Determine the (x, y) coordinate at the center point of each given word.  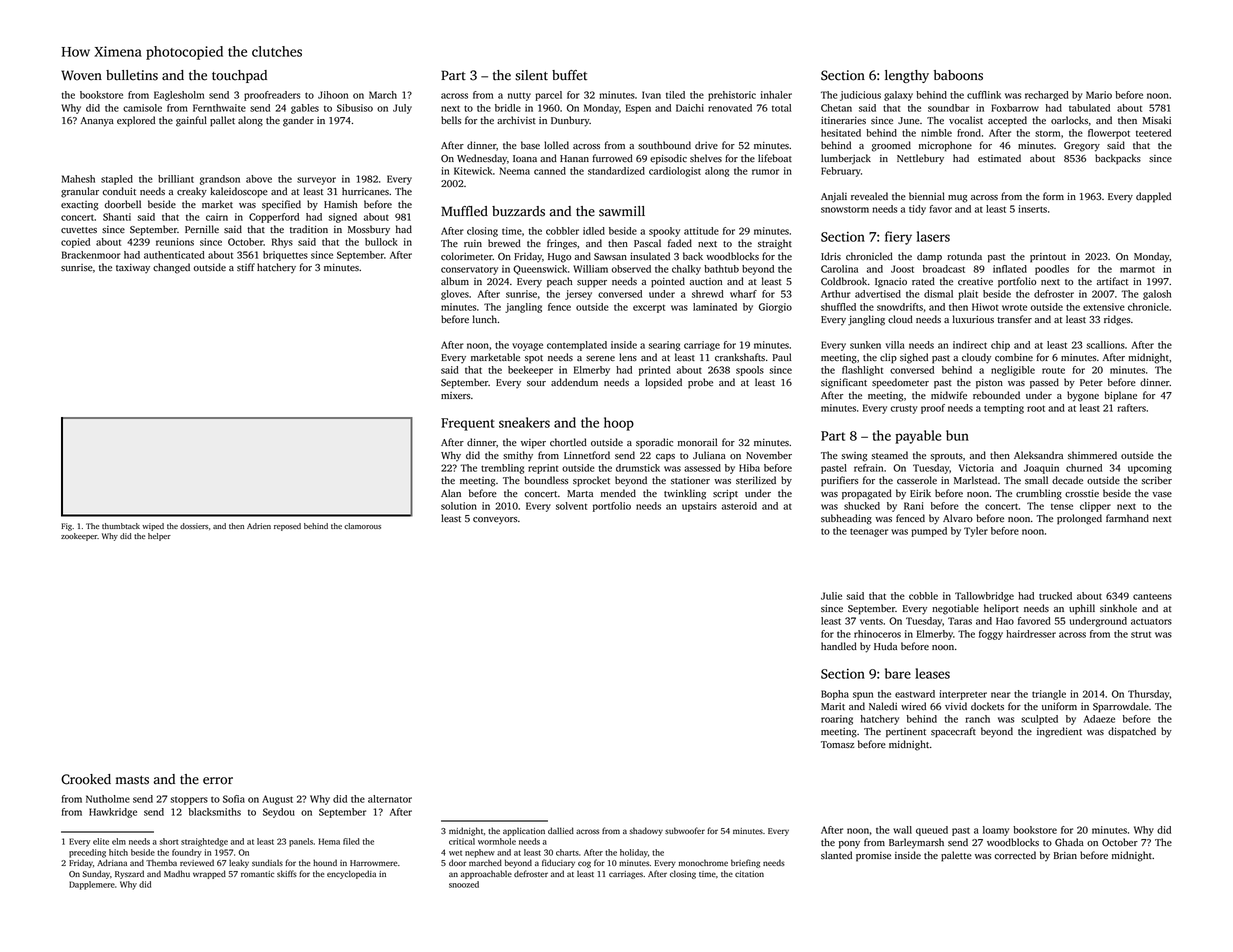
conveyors (495, 521)
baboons (958, 75)
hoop (619, 424)
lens (628, 357)
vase (1162, 495)
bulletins (132, 75)
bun (957, 435)
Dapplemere (92, 885)
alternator (390, 799)
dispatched (1132, 732)
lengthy (907, 76)
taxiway (133, 268)
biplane (1121, 396)
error (218, 781)
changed (171, 268)
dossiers (194, 526)
